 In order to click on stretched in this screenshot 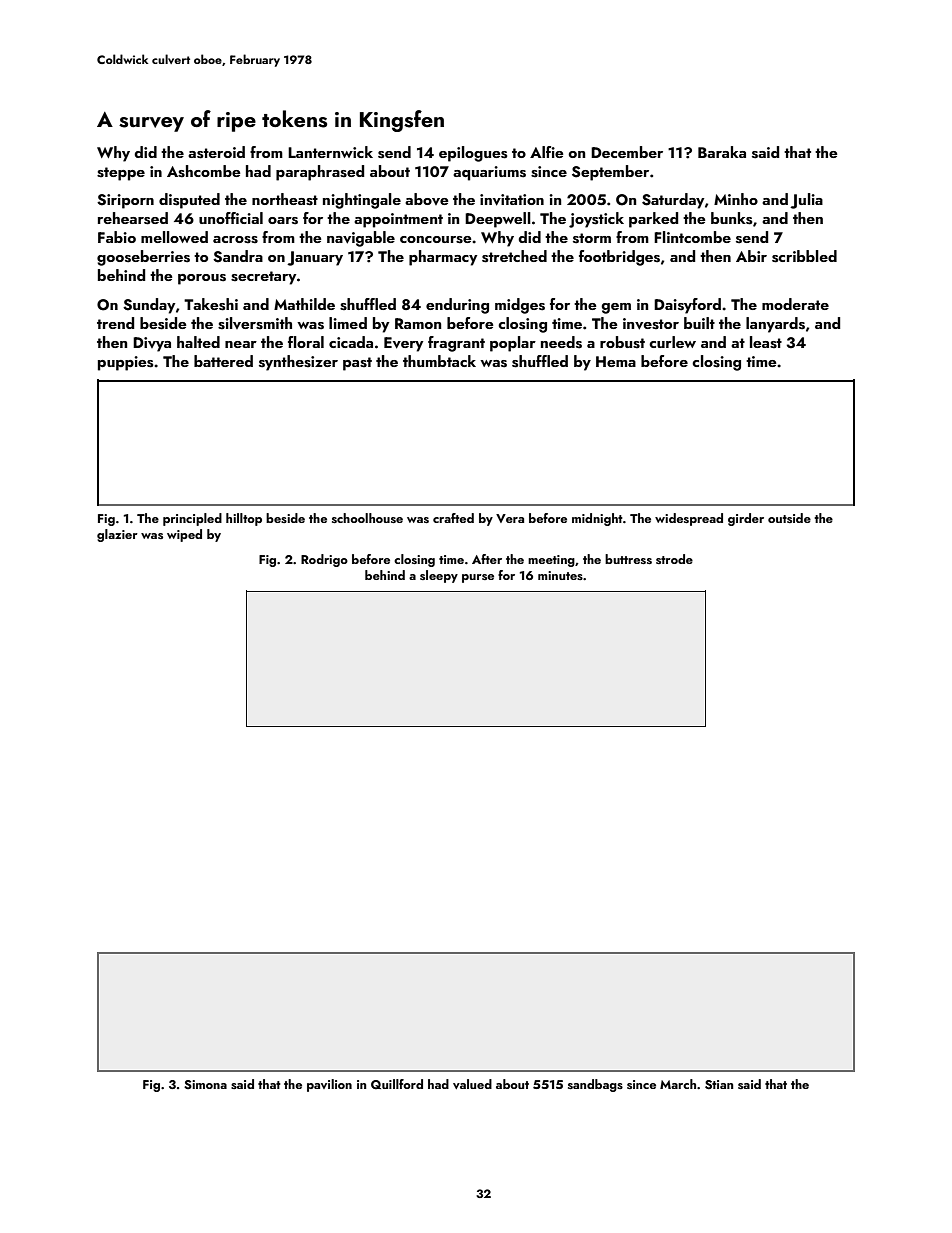, I will do `click(514, 256)`.
